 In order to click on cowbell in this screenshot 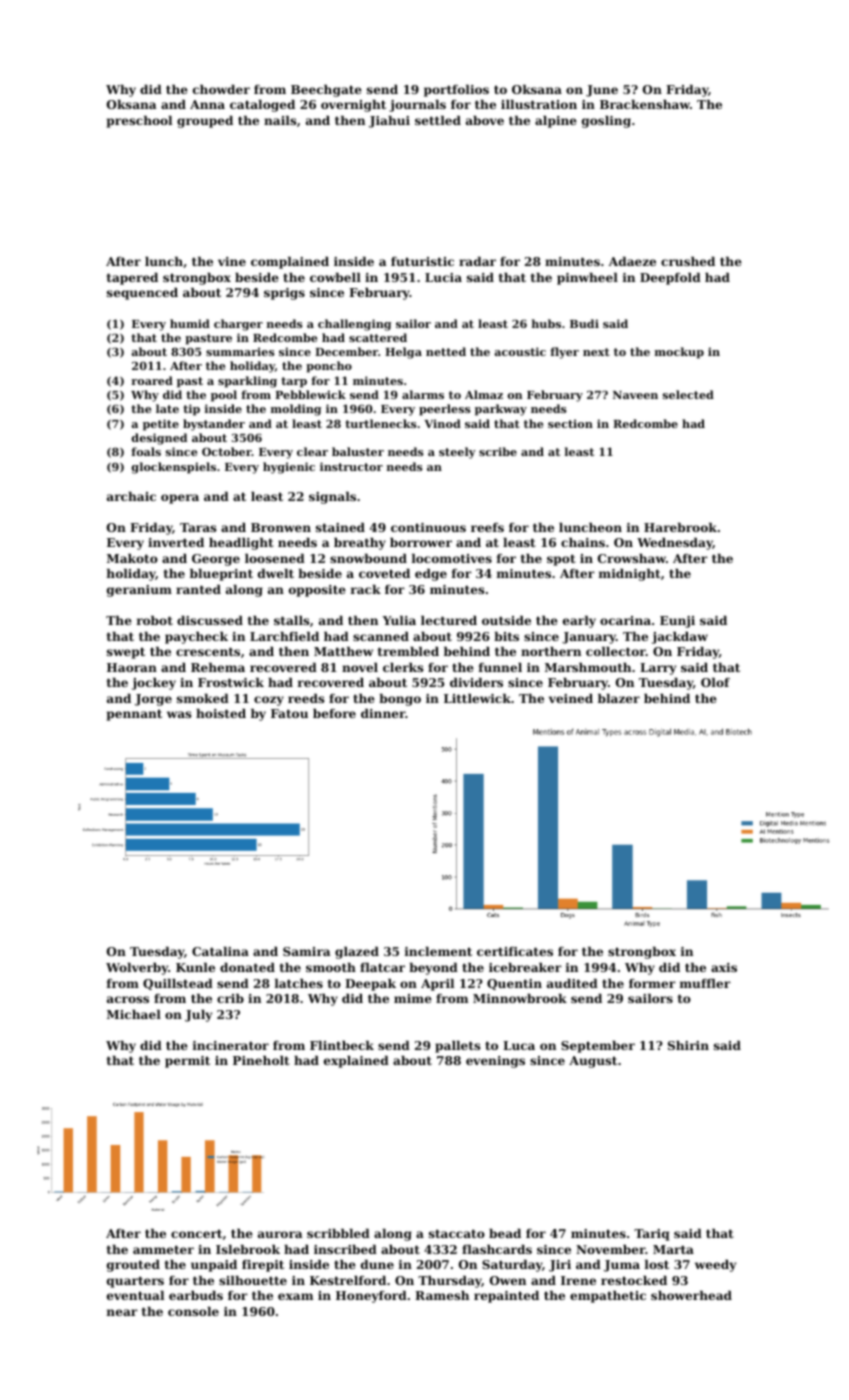, I will do `click(335, 277)`.
